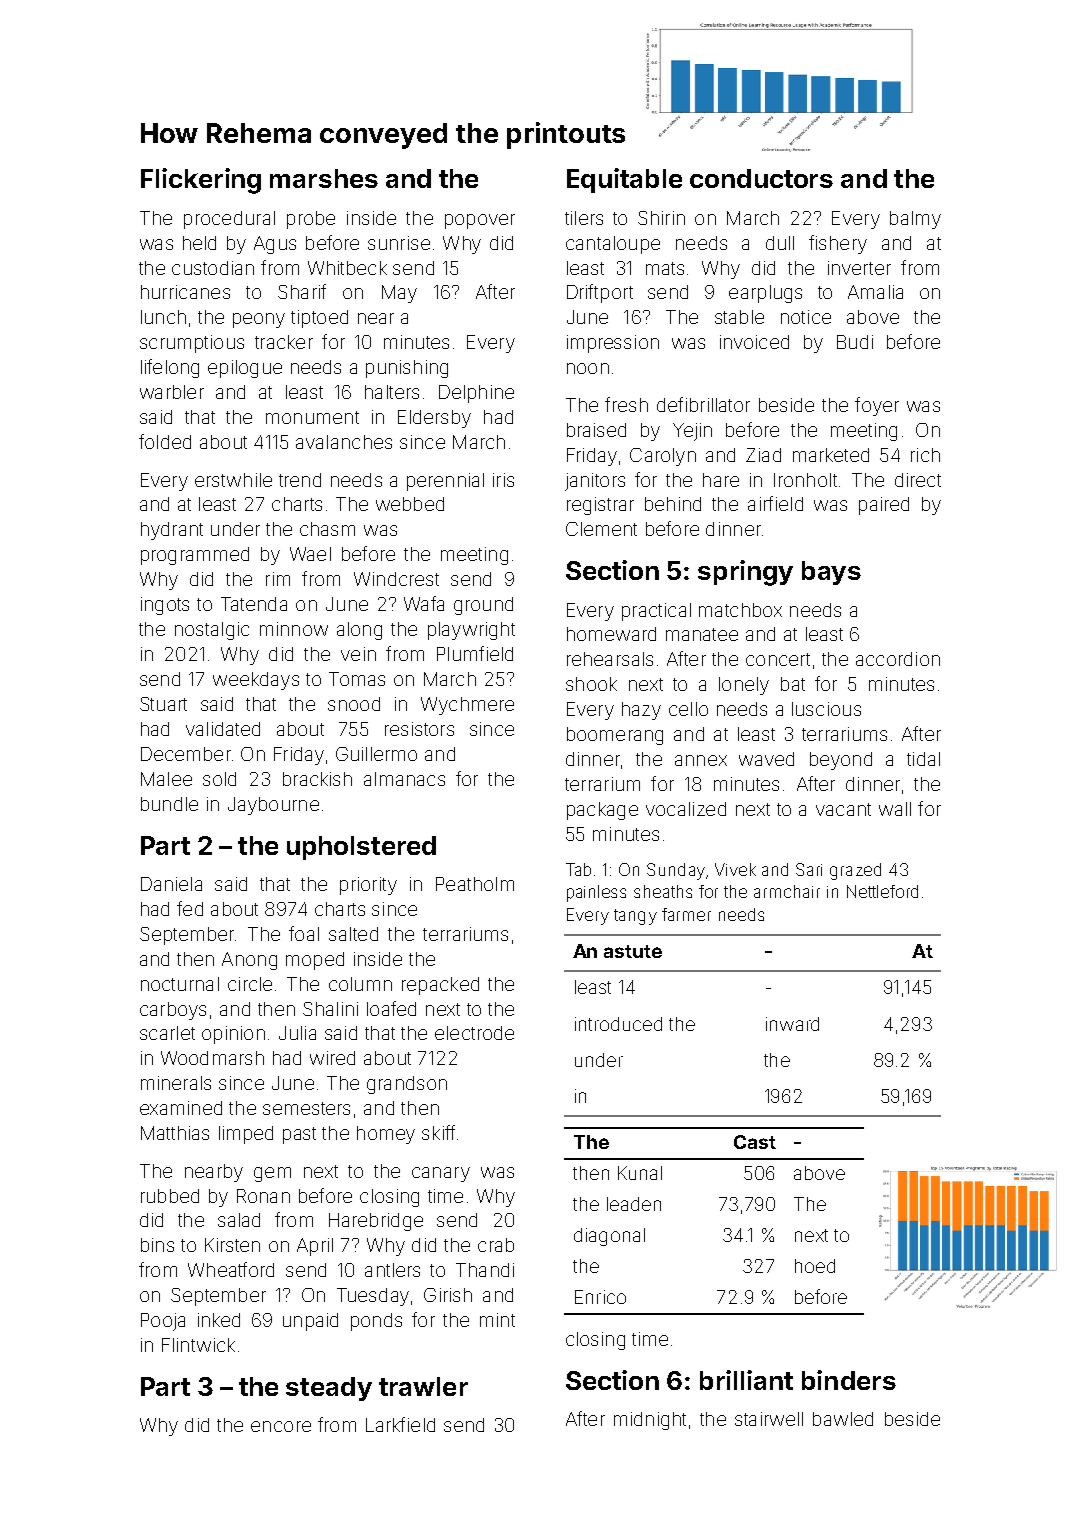  What do you see at coordinates (201, 181) in the screenshot?
I see `Flickering` at bounding box center [201, 181].
